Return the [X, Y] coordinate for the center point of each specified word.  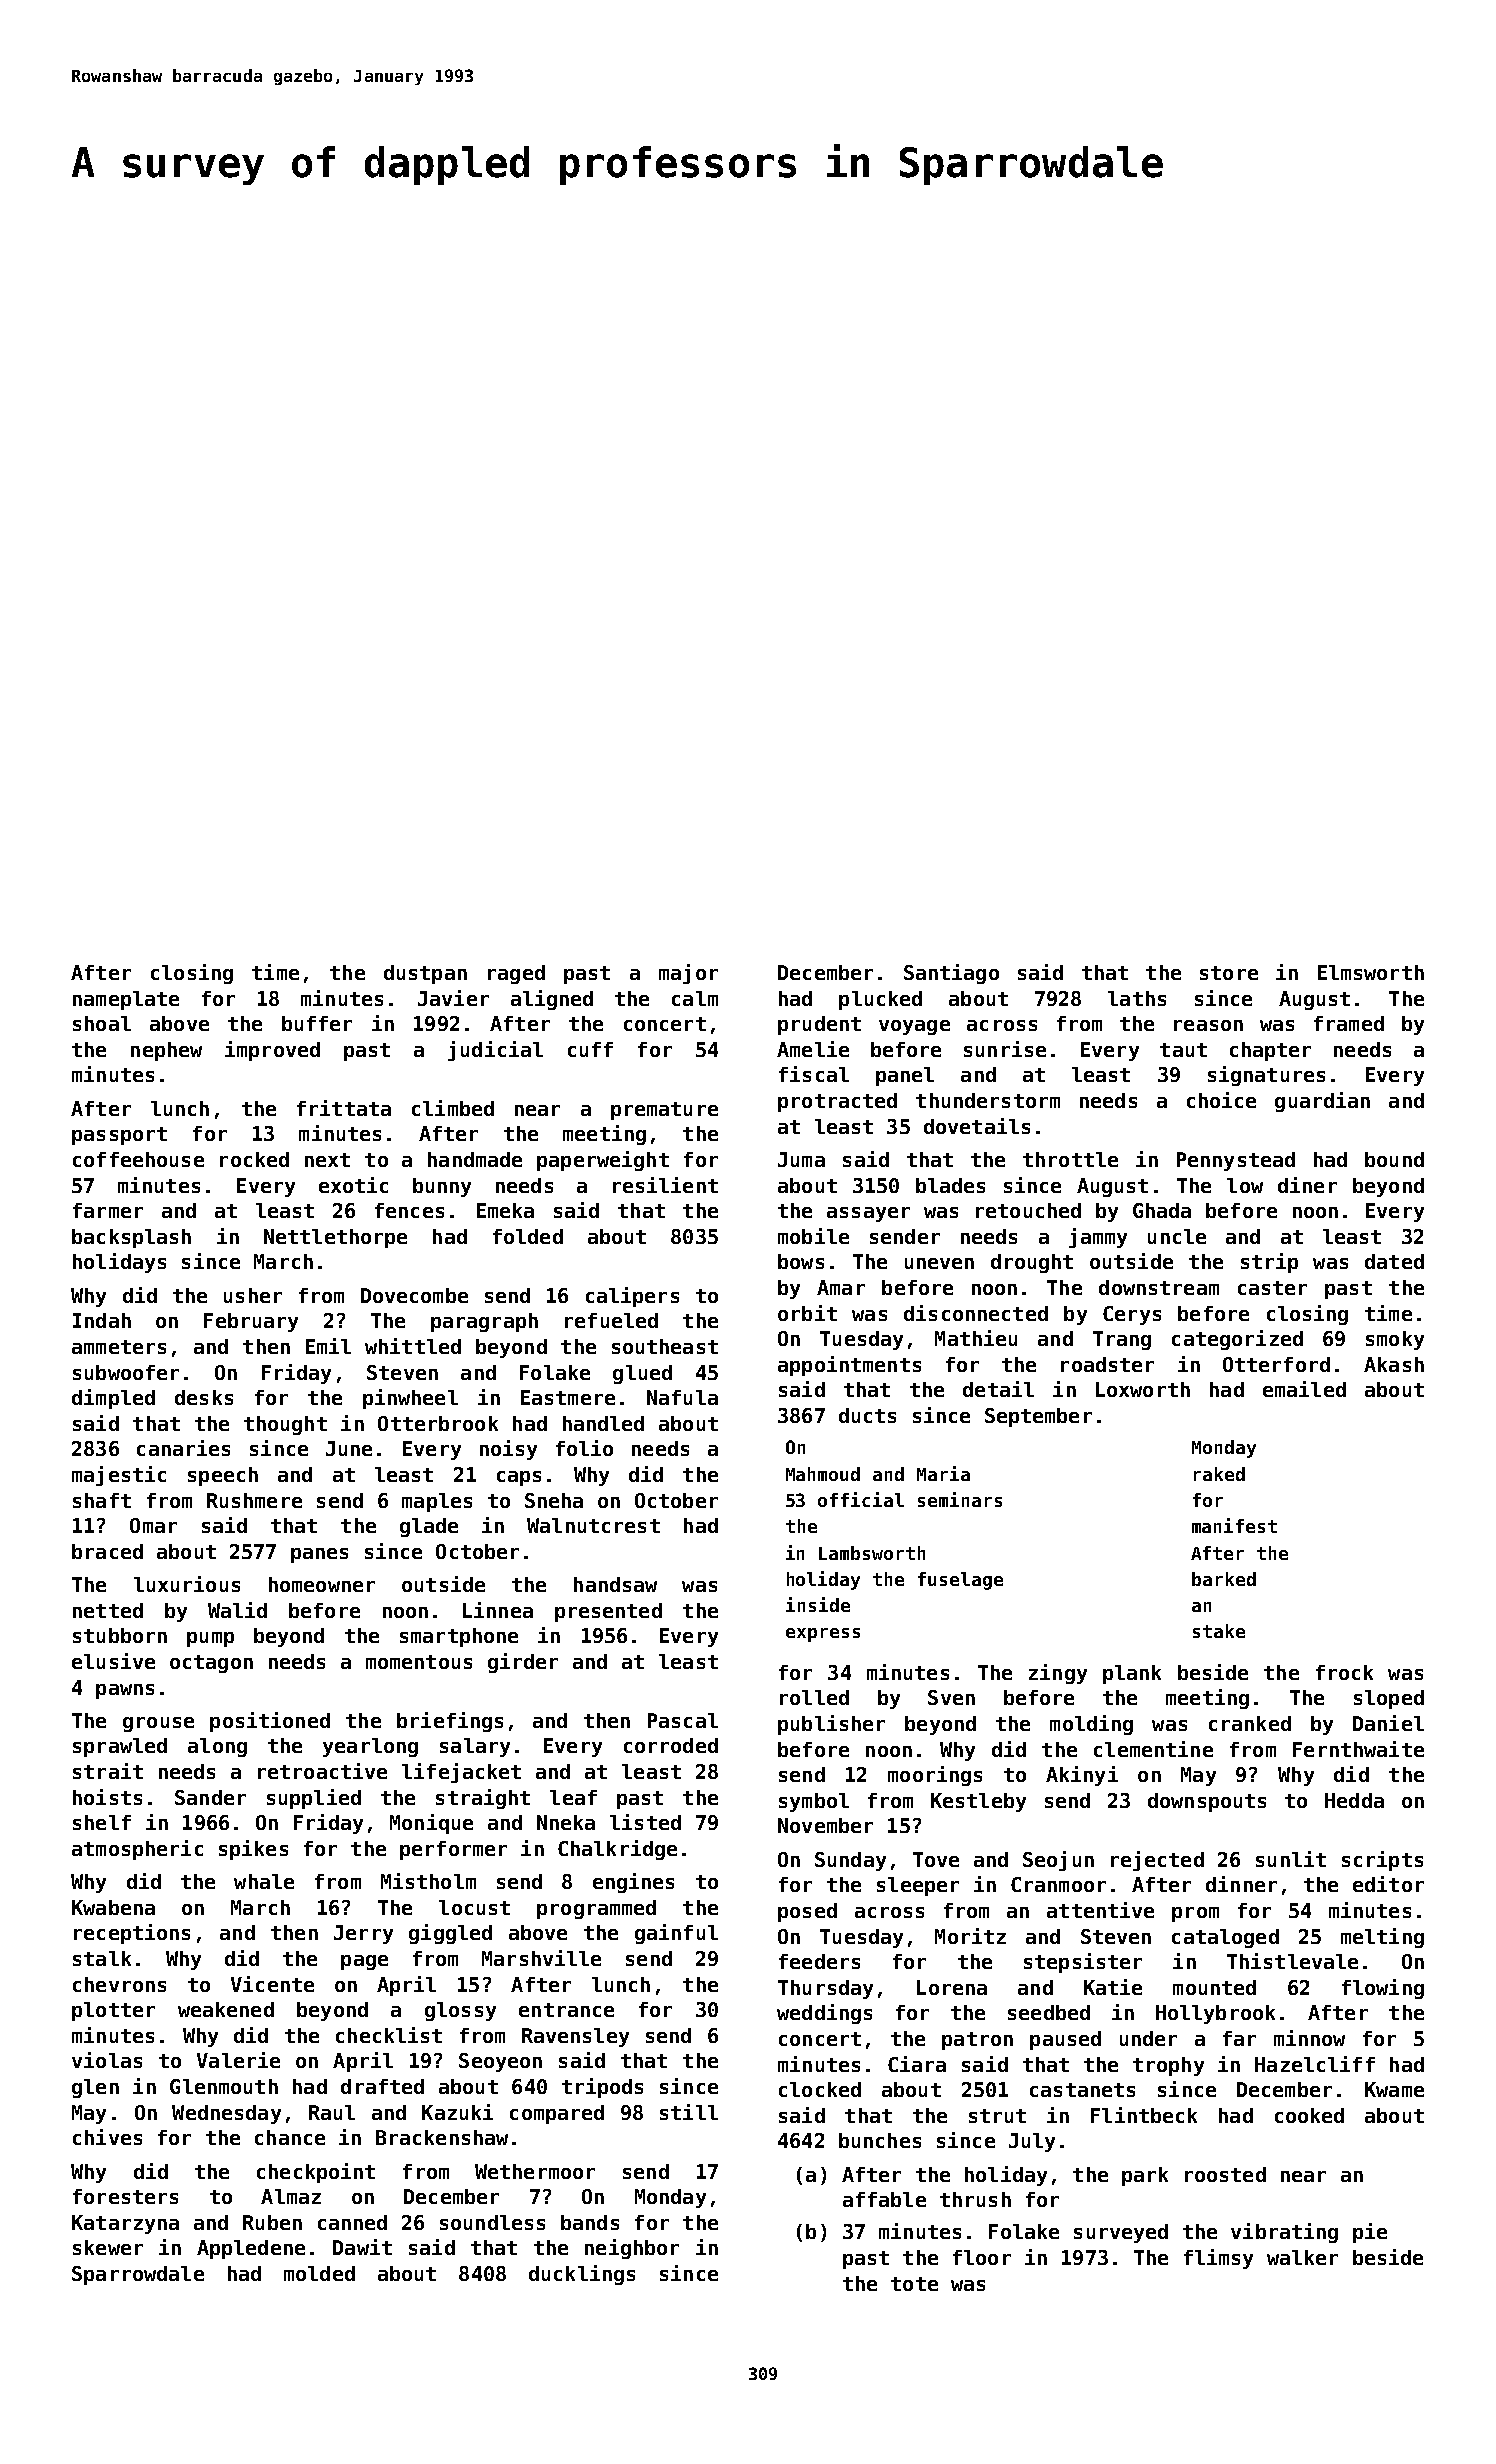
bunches [880, 2140]
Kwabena [113, 1907]
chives [107, 2137]
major [688, 974]
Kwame [1394, 2089]
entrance [566, 2010]
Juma [801, 1159]
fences [409, 1210]
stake [1219, 1631]
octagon [211, 1664]
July [1032, 2142]
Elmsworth [1371, 972]
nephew [166, 1051]
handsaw [615, 1584]
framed [1349, 1023]
